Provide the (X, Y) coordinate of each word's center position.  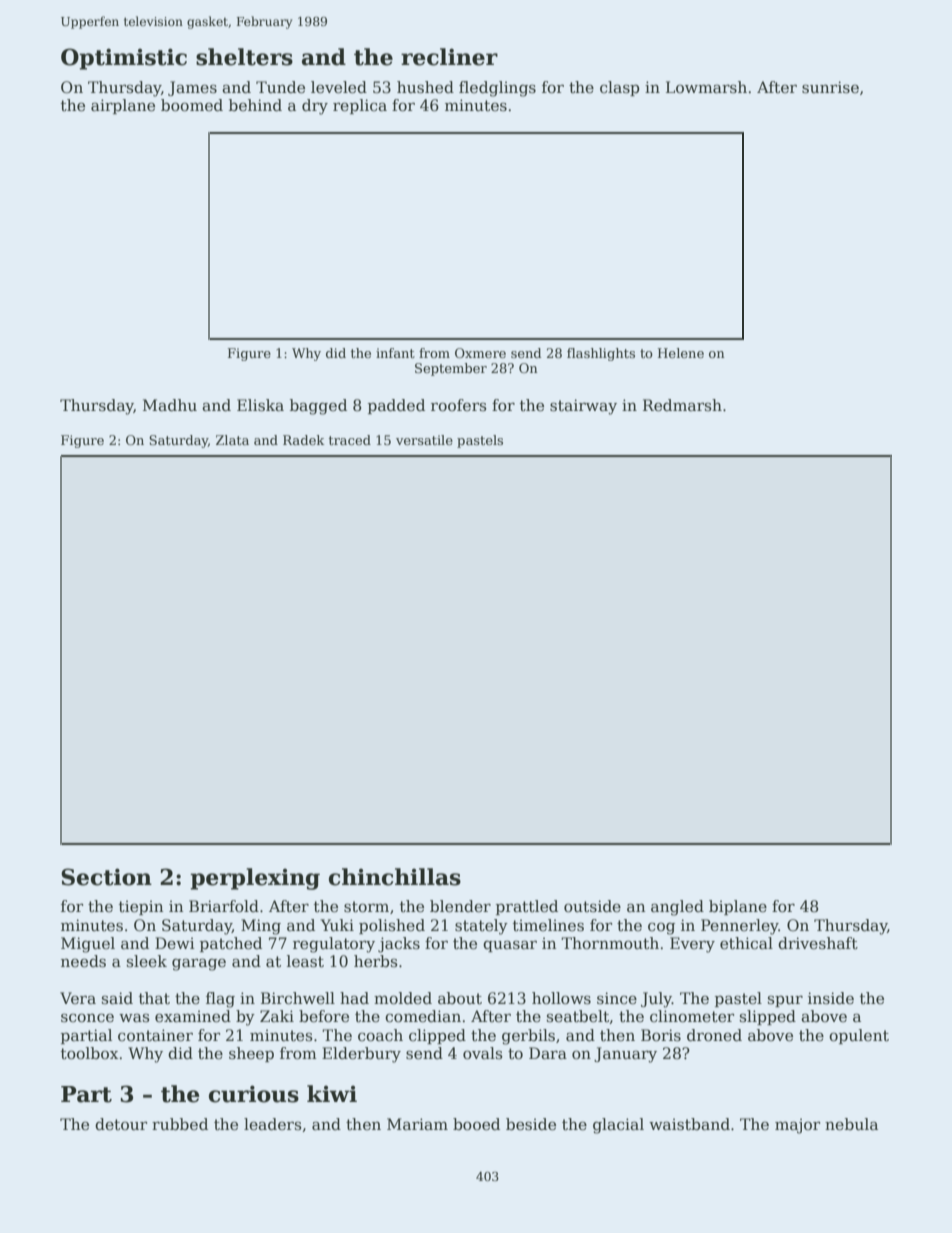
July (656, 1000)
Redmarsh (682, 405)
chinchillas (395, 877)
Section (106, 877)
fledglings (497, 89)
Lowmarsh (706, 87)
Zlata (232, 440)
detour (121, 1124)
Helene (681, 353)
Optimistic (124, 59)
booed (476, 1124)
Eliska (260, 405)
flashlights (601, 354)
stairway (583, 407)
